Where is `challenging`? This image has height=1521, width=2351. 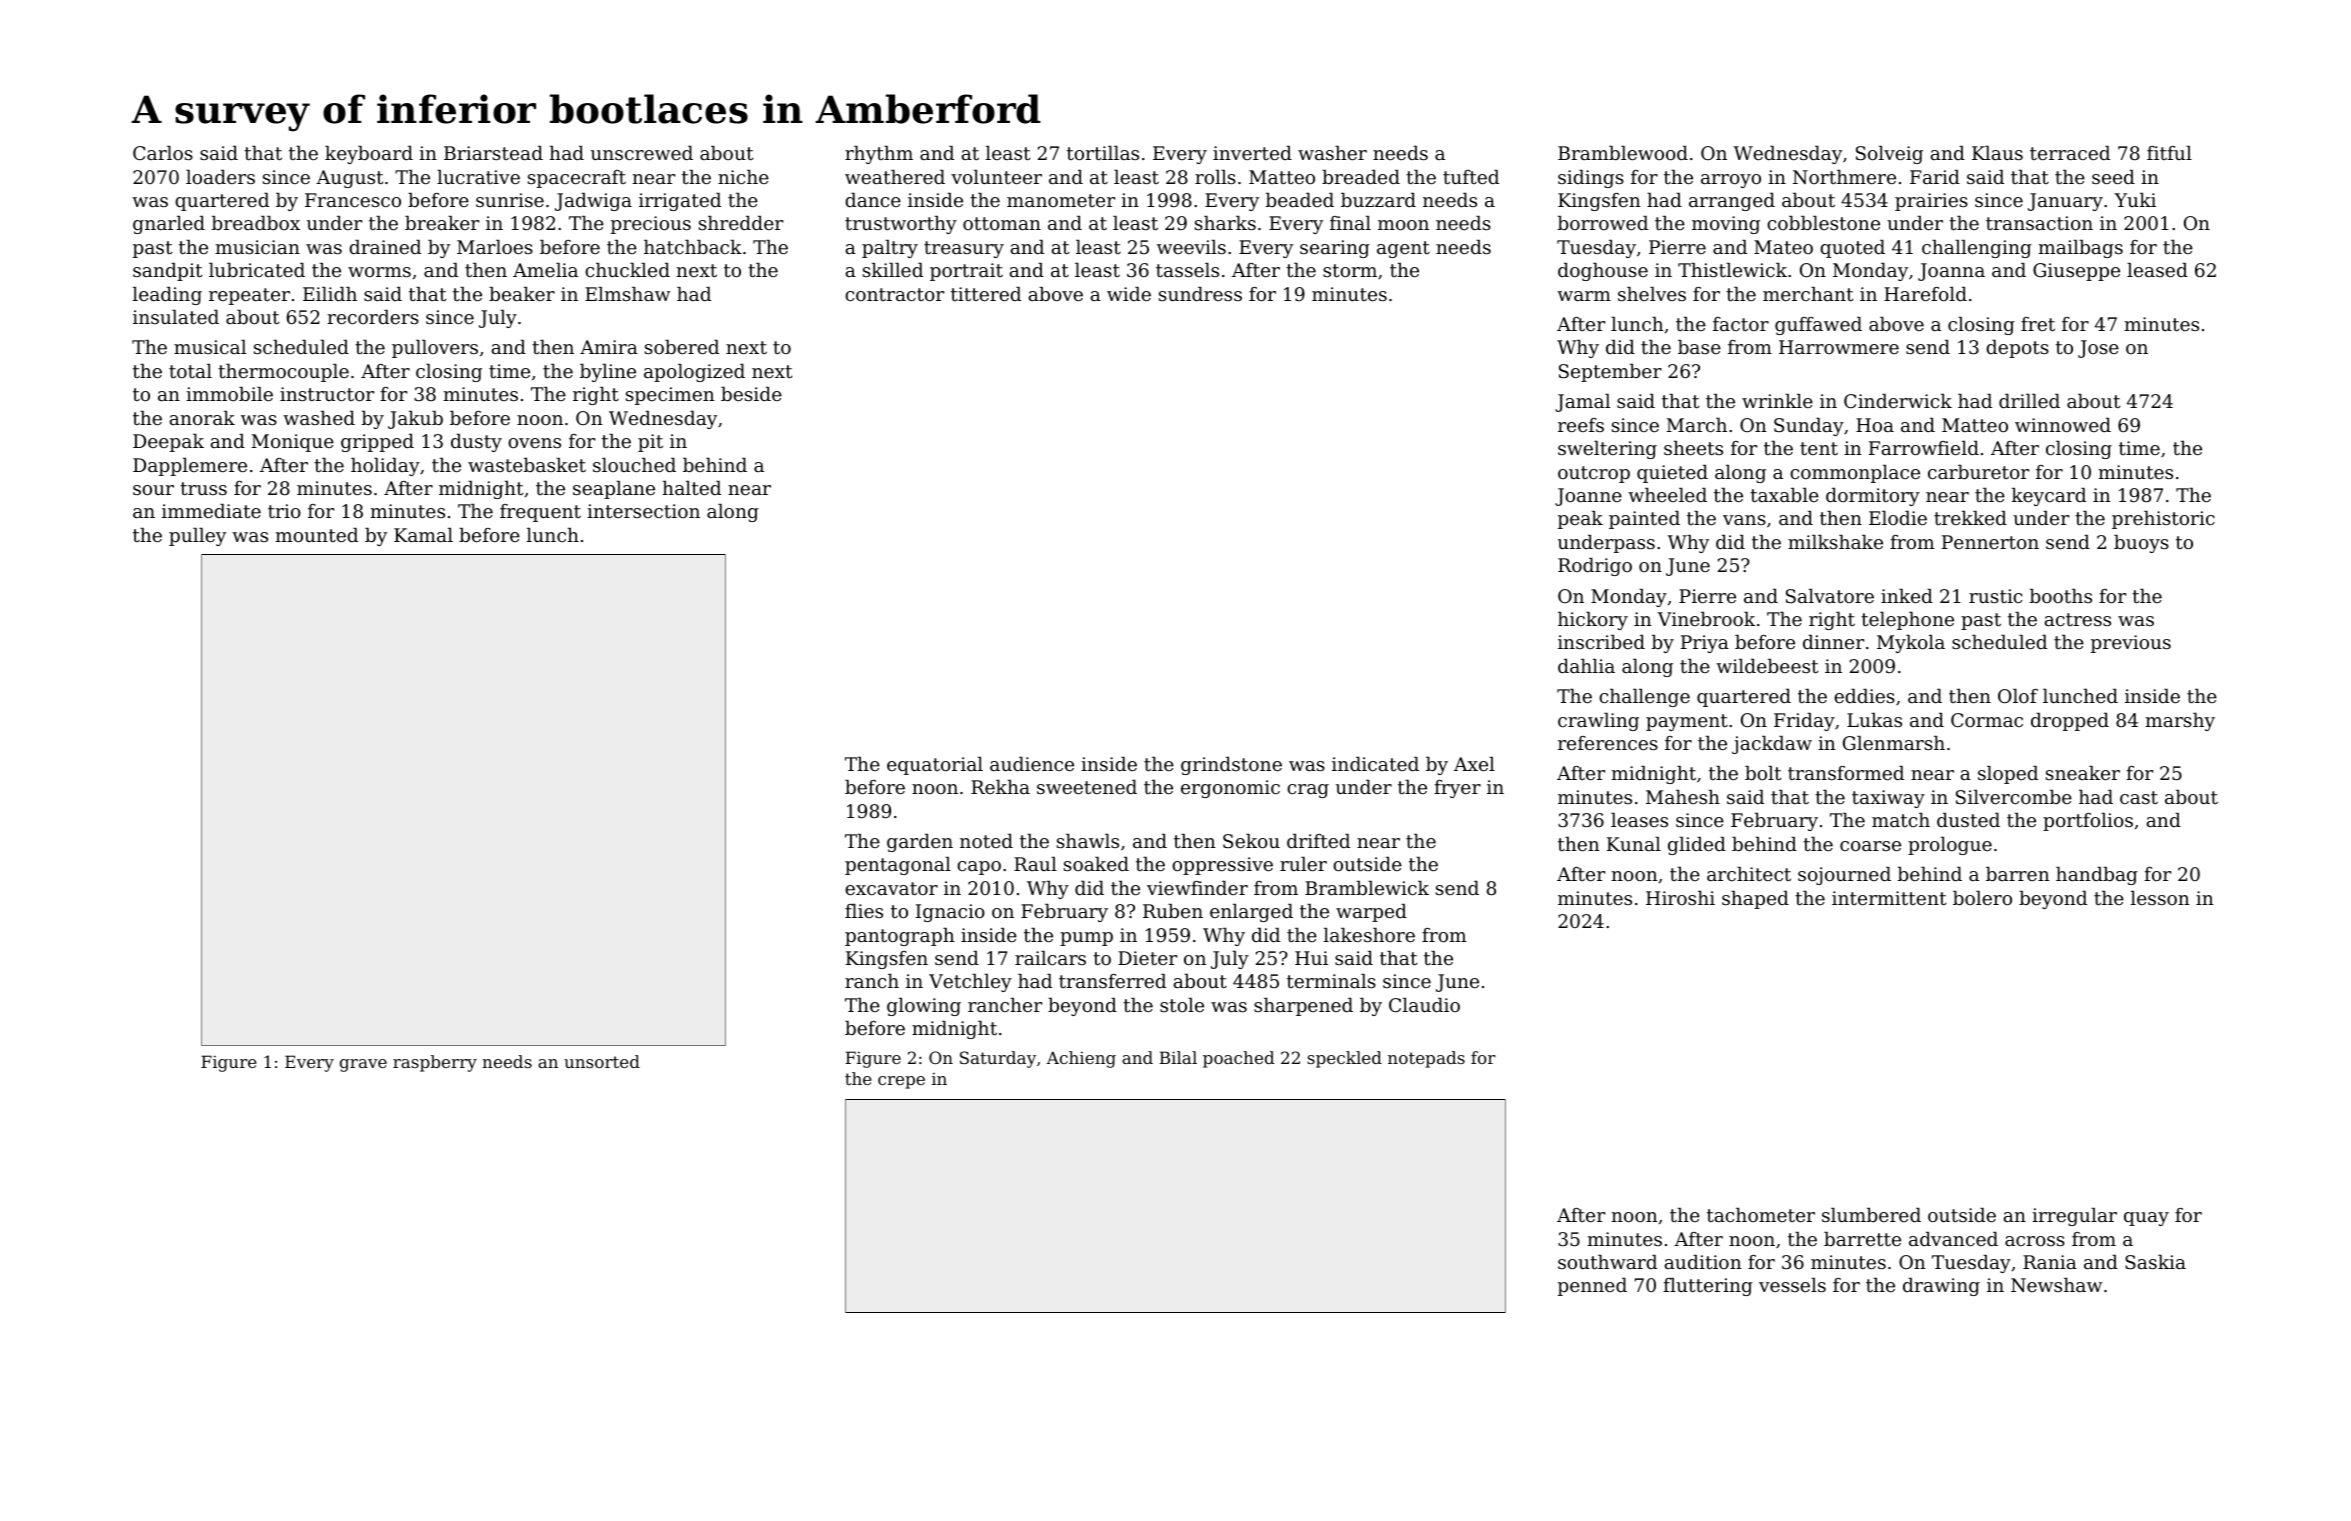 challenging is located at coordinates (1977, 249).
